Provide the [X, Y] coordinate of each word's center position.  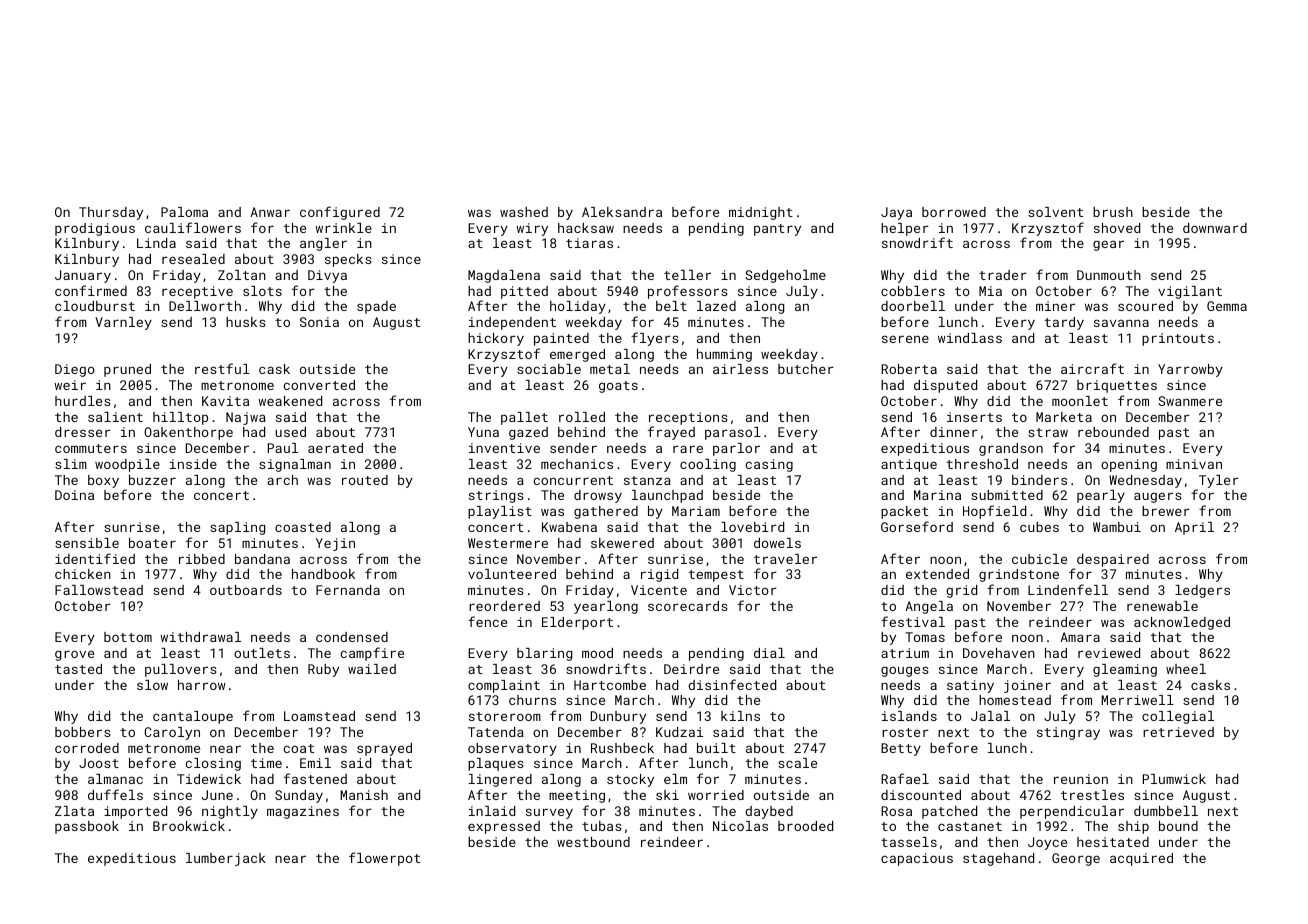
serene [905, 339]
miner [1055, 306]
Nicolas [740, 826]
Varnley [123, 323]
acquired [1141, 859]
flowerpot [384, 859]
